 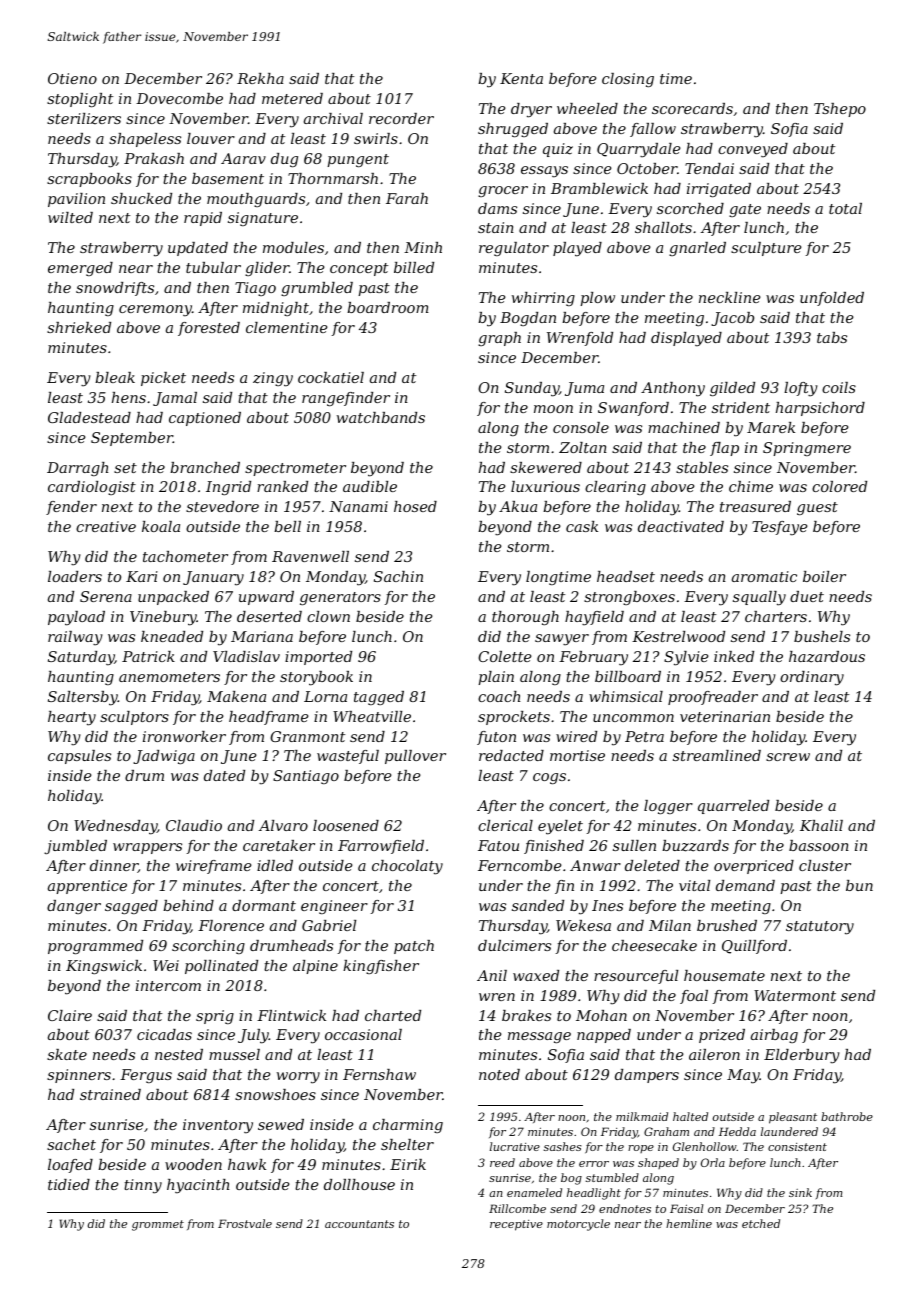 What do you see at coordinates (218, 1126) in the image?
I see `inventory` at bounding box center [218, 1126].
